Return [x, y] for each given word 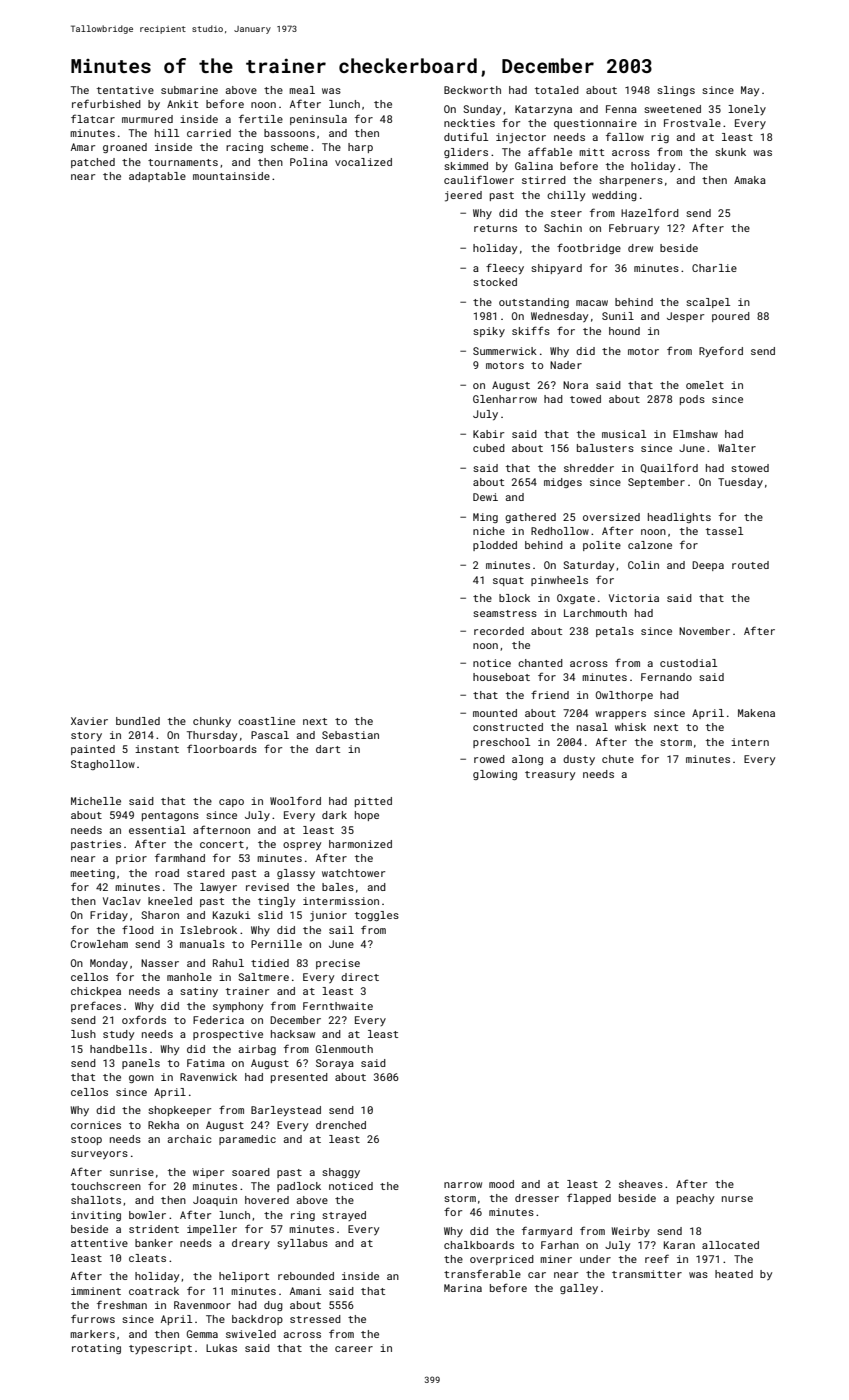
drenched [341, 1125]
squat [508, 581]
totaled [557, 90]
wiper [208, 1173]
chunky [212, 722]
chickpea [96, 992]
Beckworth [472, 90]
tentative [125, 90]
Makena [756, 713]
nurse [737, 1199]
